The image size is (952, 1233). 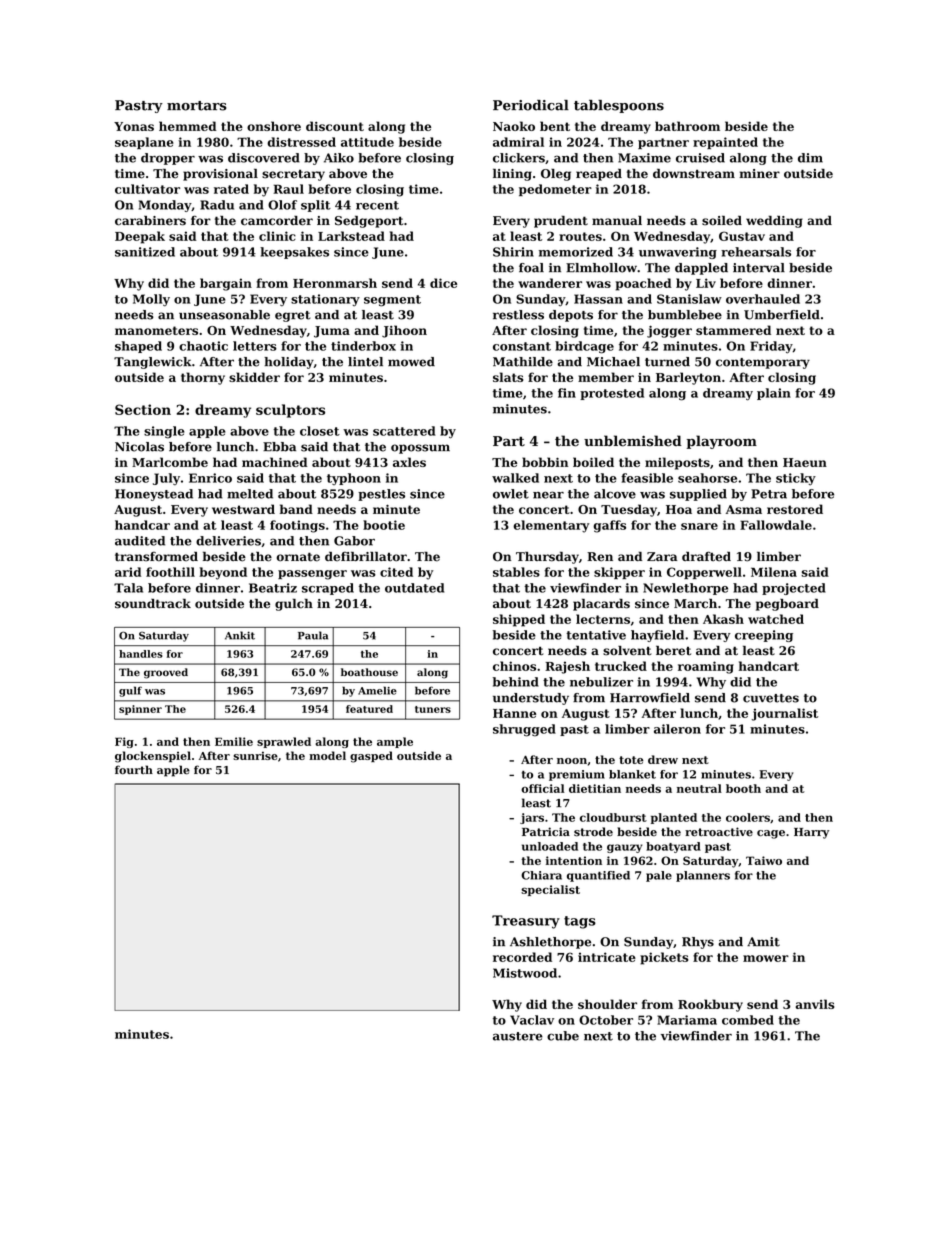 What do you see at coordinates (134, 770) in the page?
I see `fourth` at bounding box center [134, 770].
